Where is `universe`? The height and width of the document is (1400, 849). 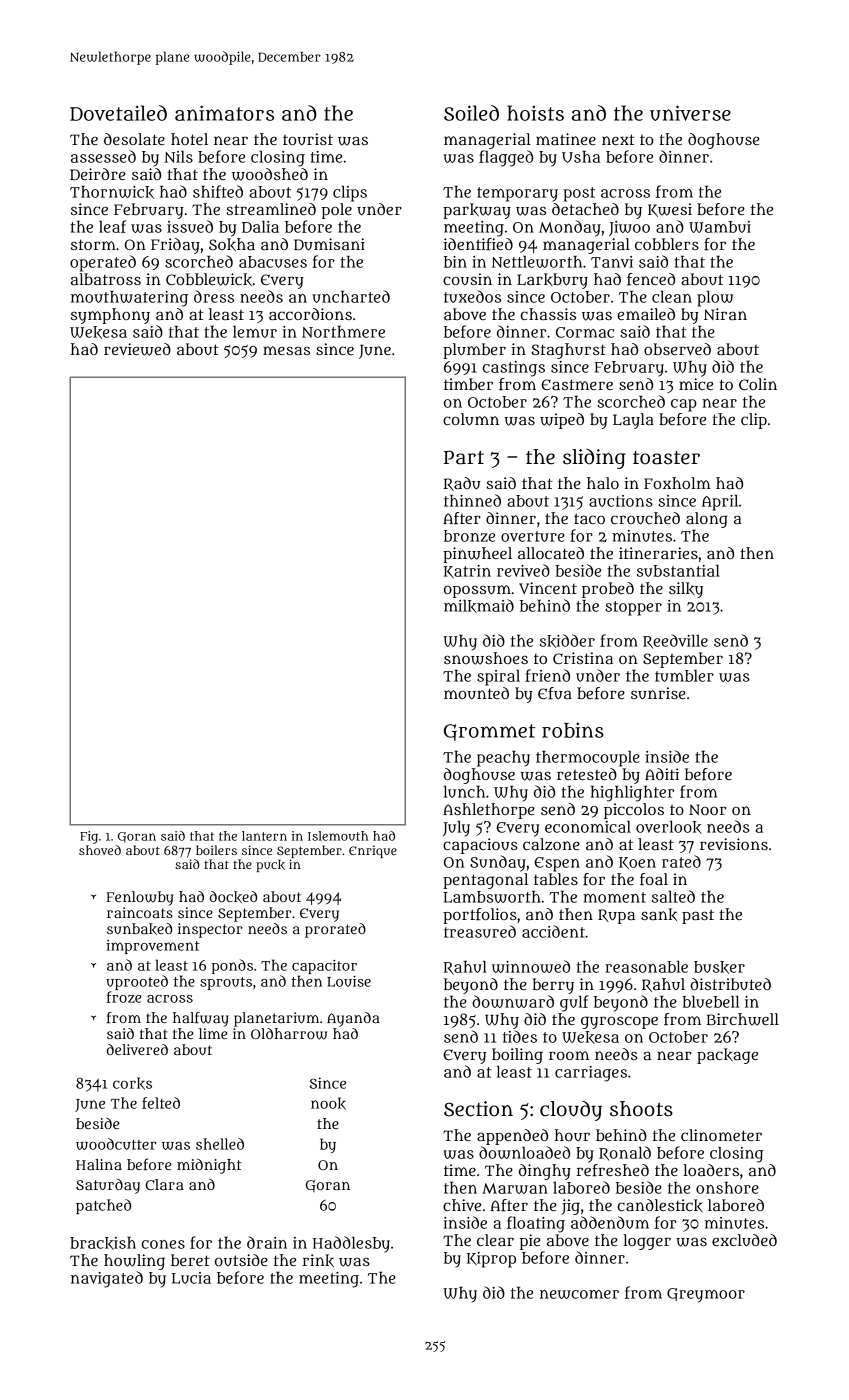
universe is located at coordinates (690, 113).
